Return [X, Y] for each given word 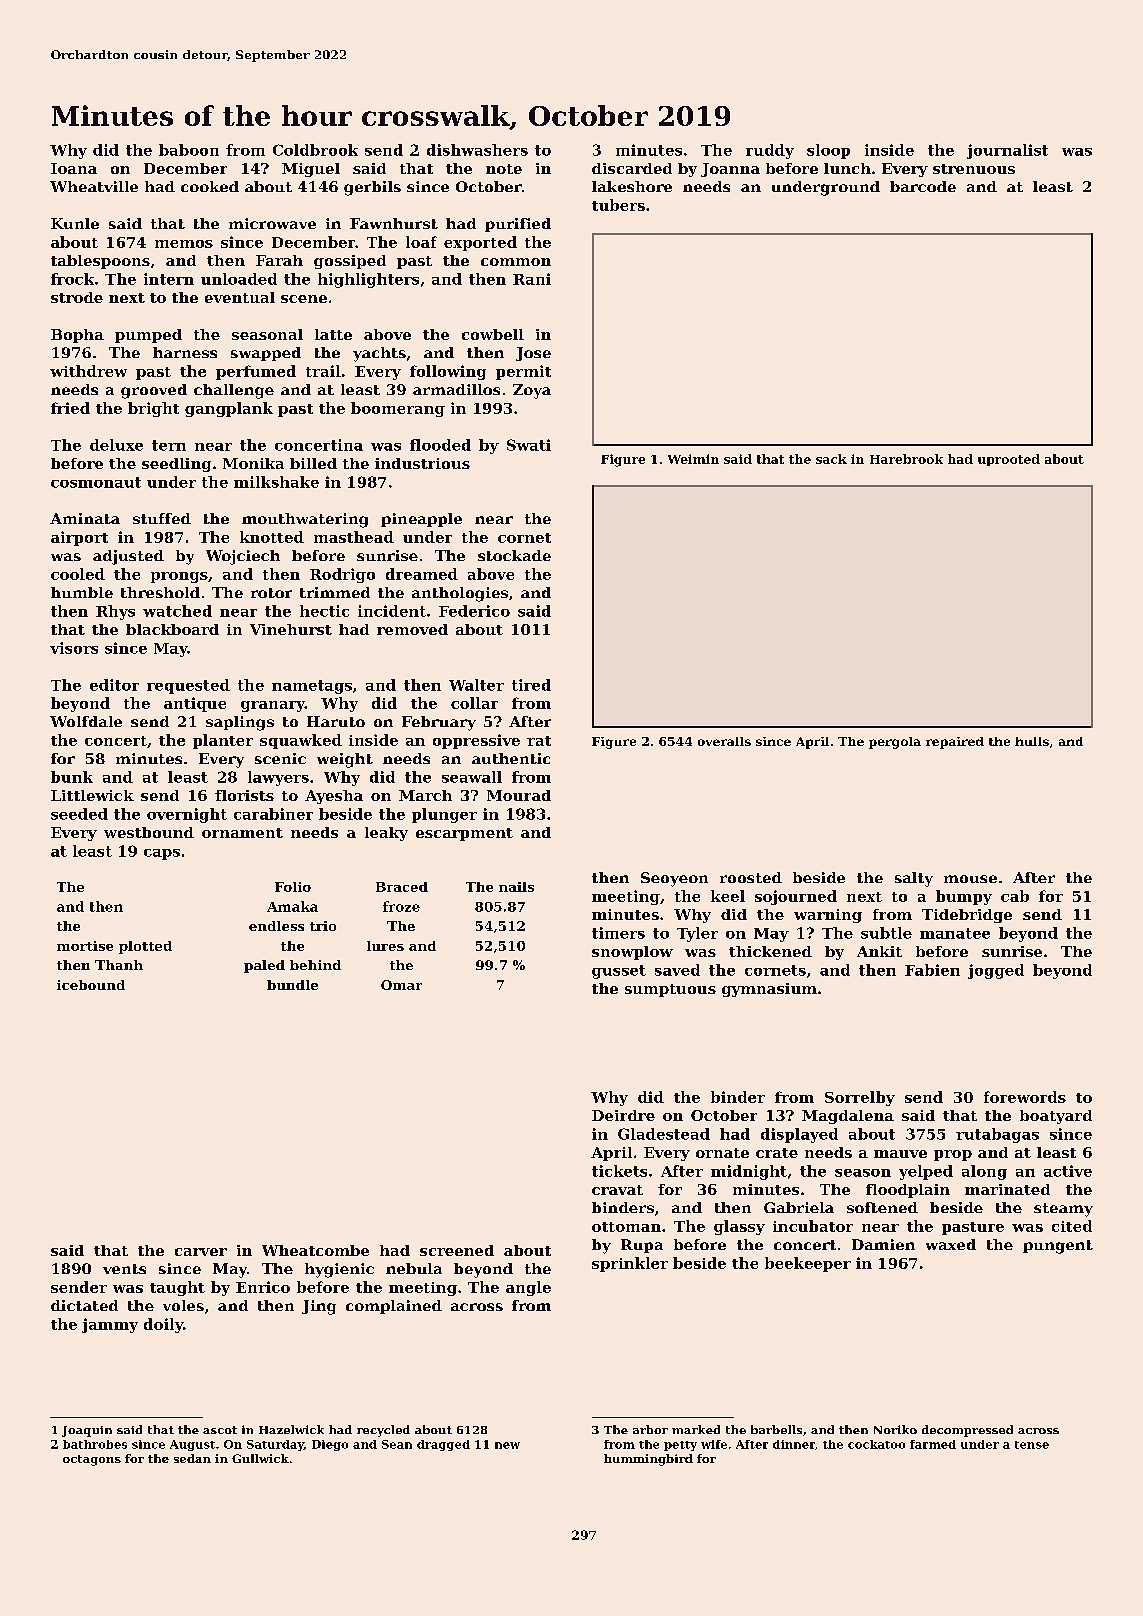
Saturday [275, 1445]
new [507, 1445]
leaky [386, 834]
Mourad [519, 795]
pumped [148, 336]
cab [1015, 896]
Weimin [693, 459]
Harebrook [906, 459]
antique [195, 704]
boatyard [1056, 1117]
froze [401, 906]
